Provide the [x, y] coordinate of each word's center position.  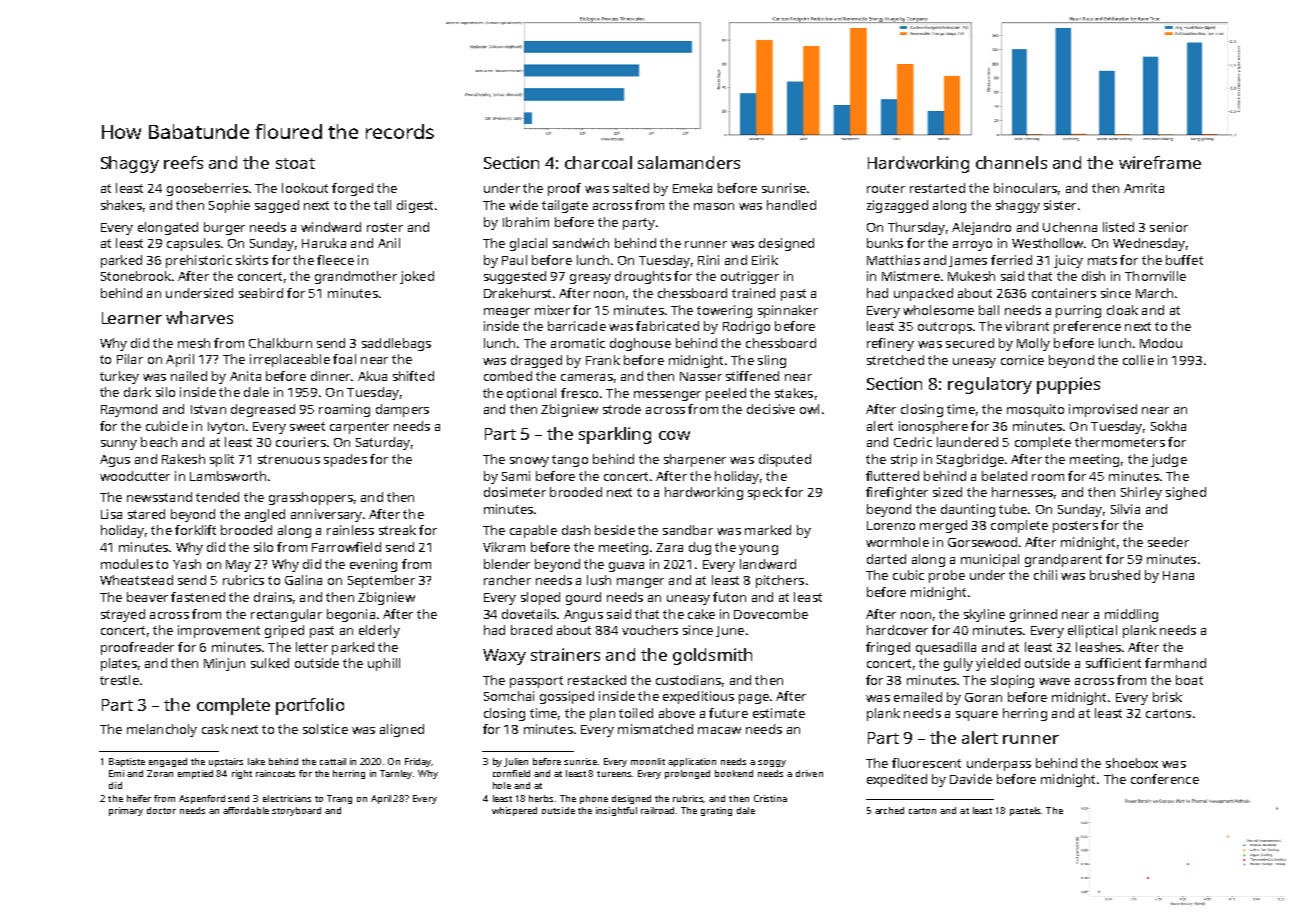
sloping [1012, 681]
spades [345, 460]
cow [674, 435]
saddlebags [396, 344]
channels [1011, 162]
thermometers [1120, 442]
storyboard [296, 811]
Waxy [504, 657]
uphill [384, 664]
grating [716, 811]
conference [1165, 779]
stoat [295, 163]
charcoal [598, 162]
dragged [536, 361]
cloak [1122, 310]
